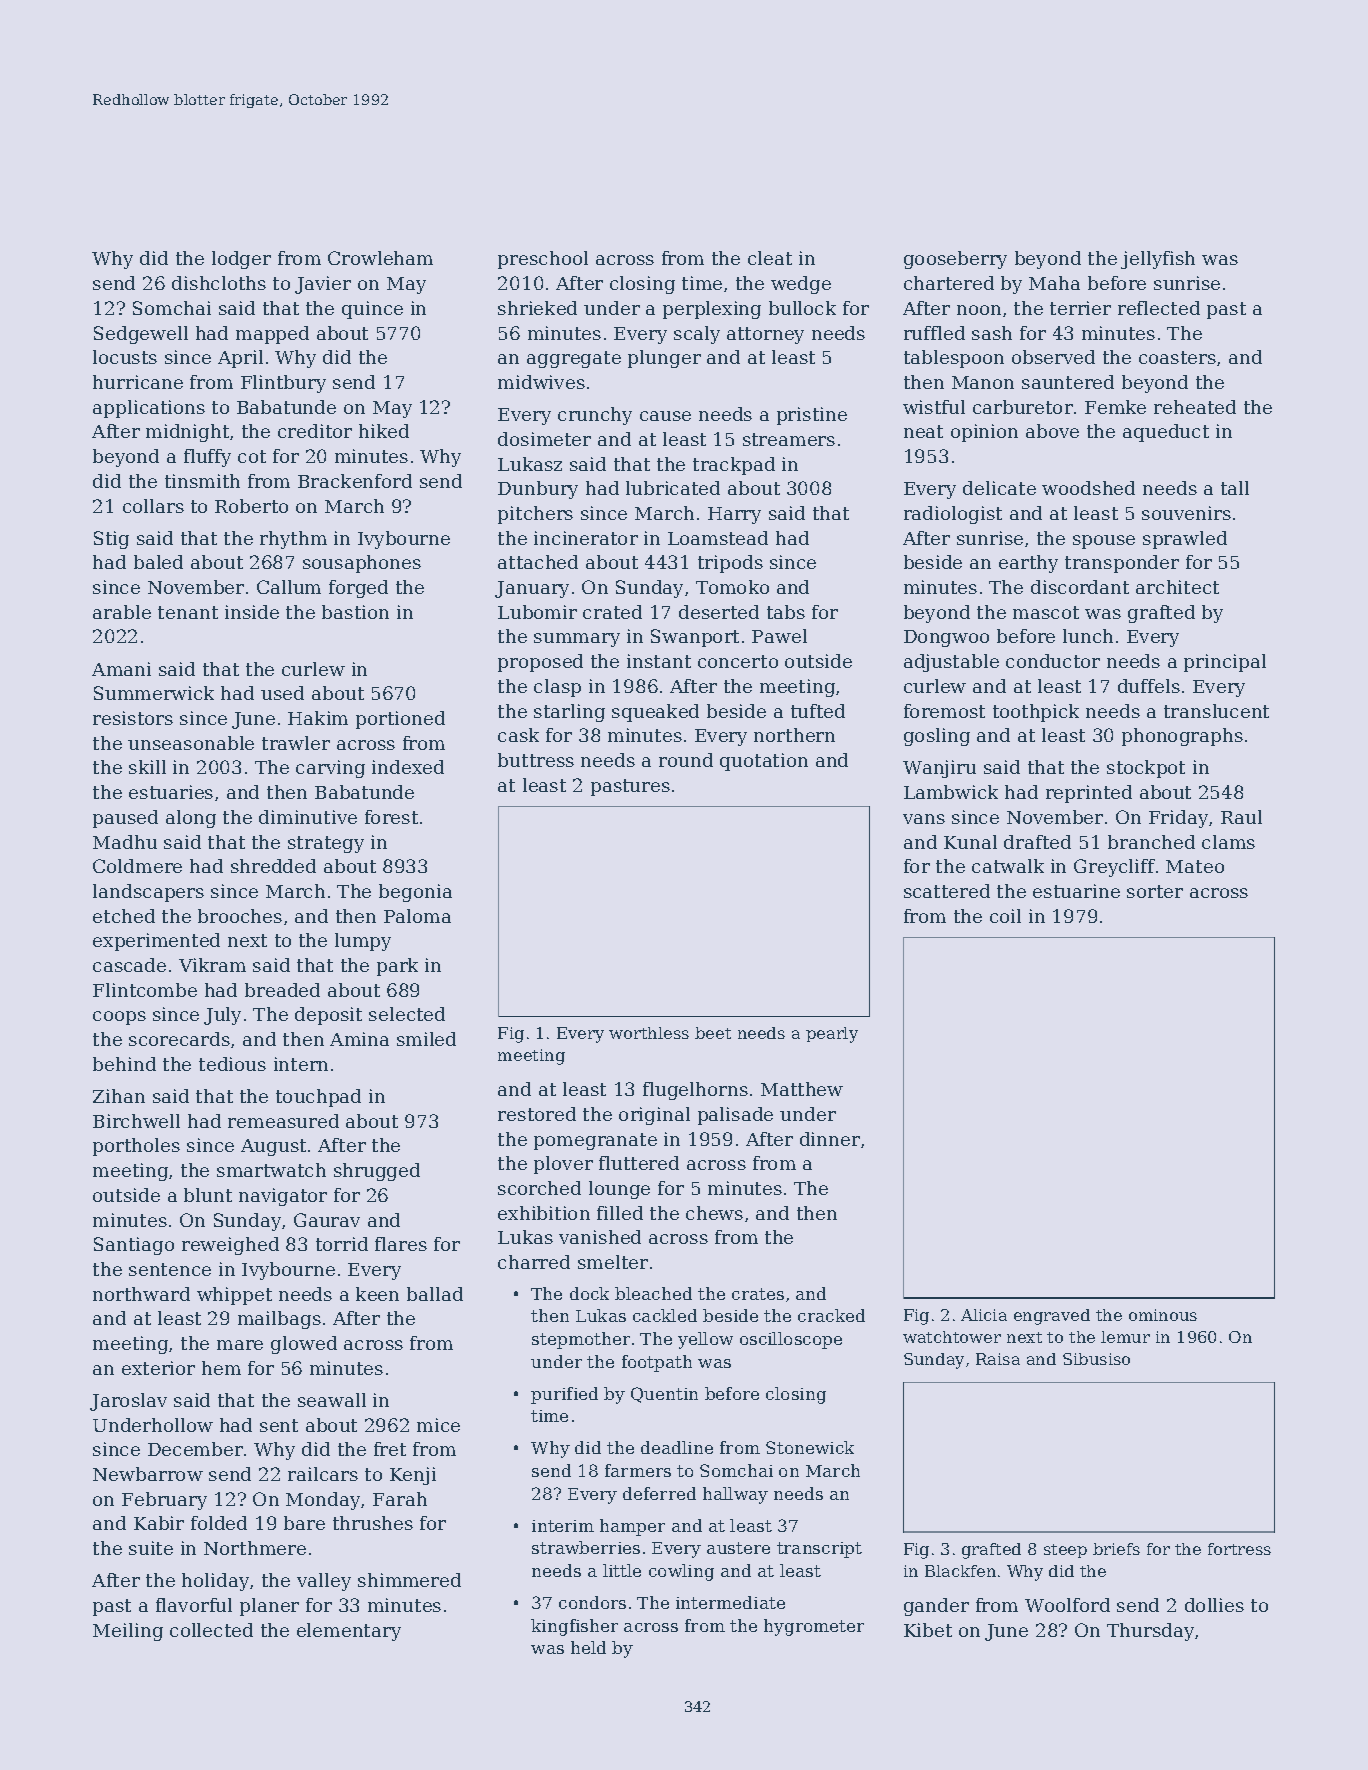 The image size is (1368, 1770). I want to click on reflected, so click(1159, 308).
